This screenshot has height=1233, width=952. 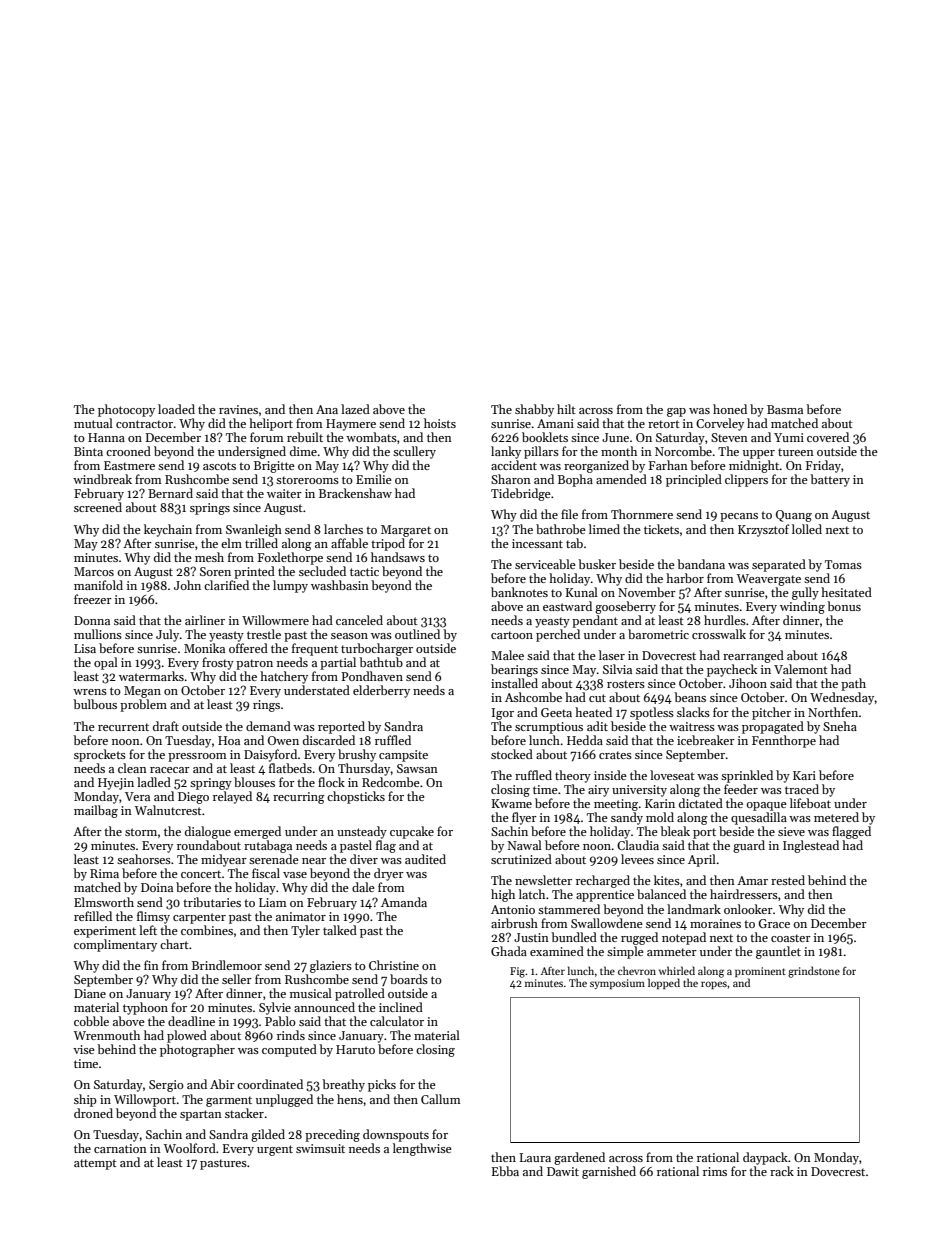 What do you see at coordinates (524, 818) in the screenshot?
I see `flyer` at bounding box center [524, 818].
